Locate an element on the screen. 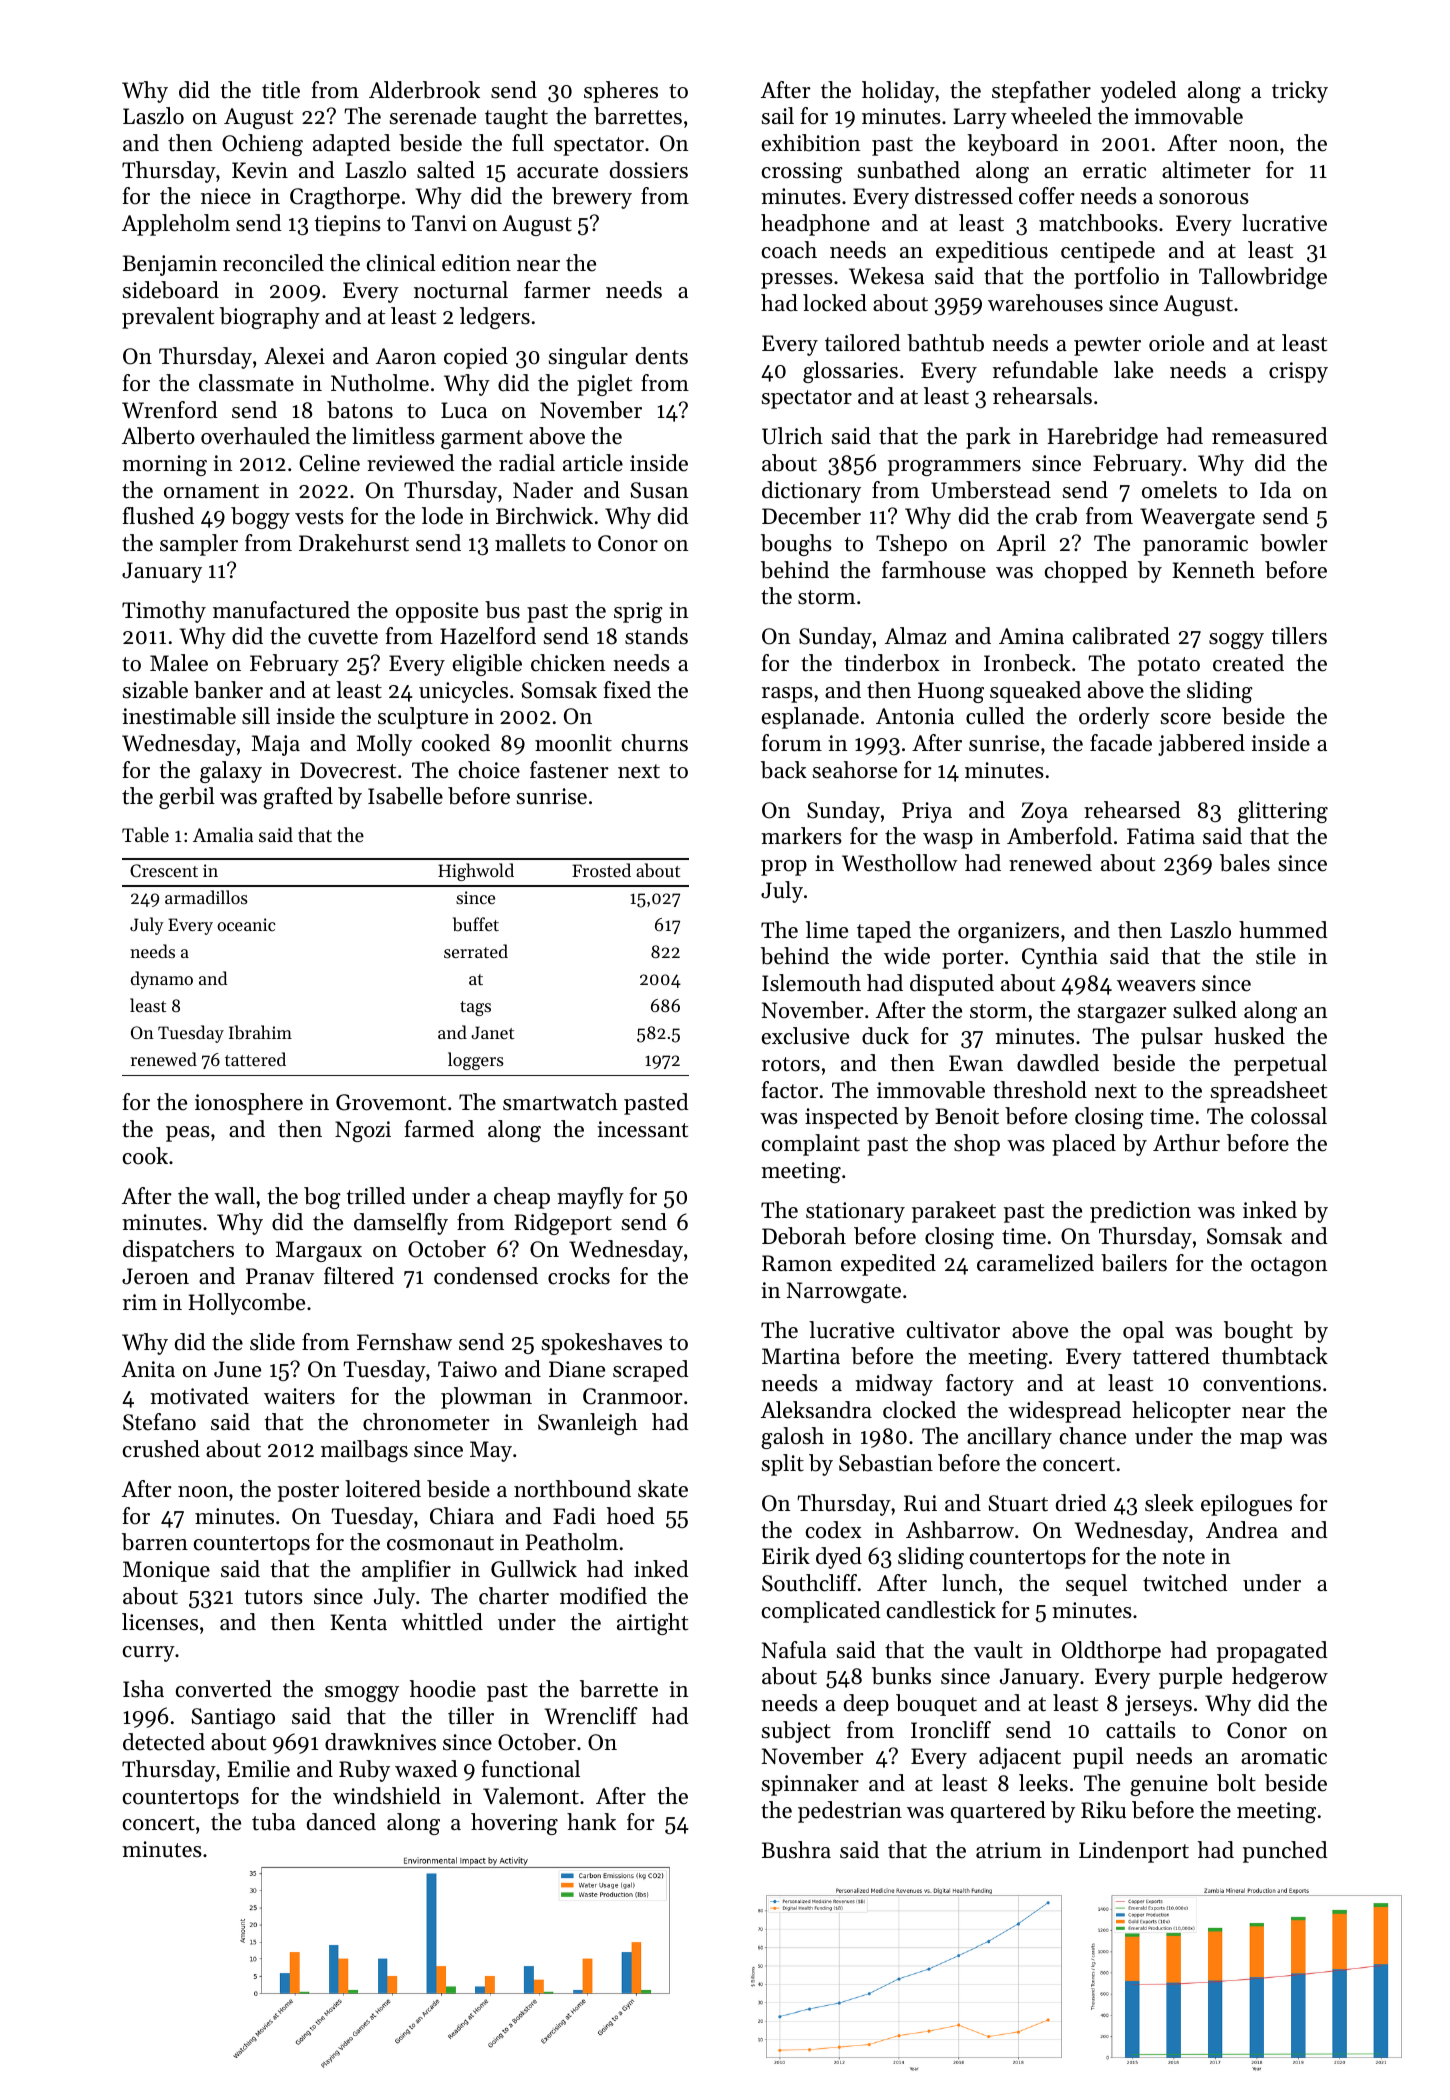 This screenshot has height=2100, width=1450. stationary is located at coordinates (855, 1212).
